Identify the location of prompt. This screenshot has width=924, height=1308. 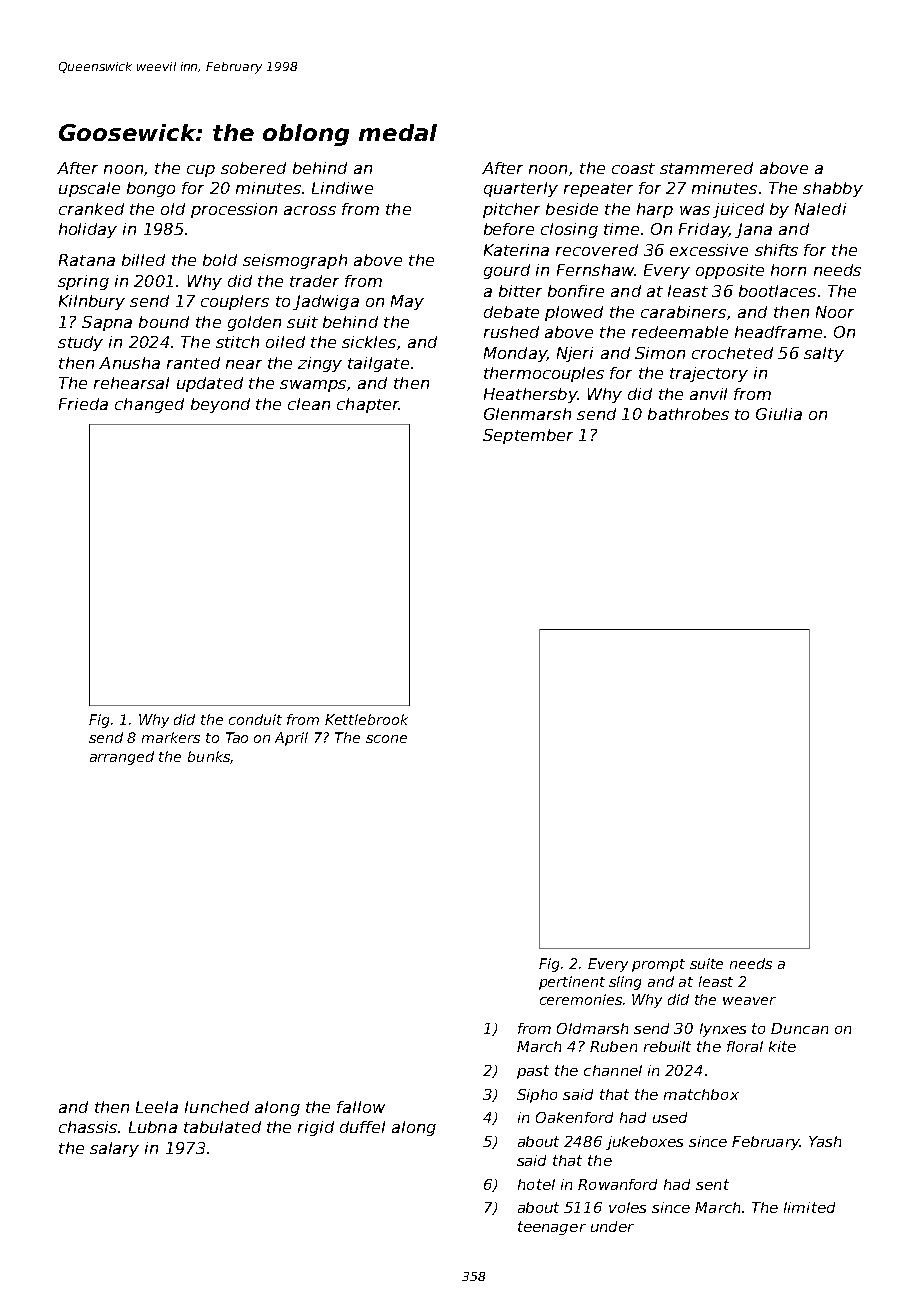
(658, 965).
